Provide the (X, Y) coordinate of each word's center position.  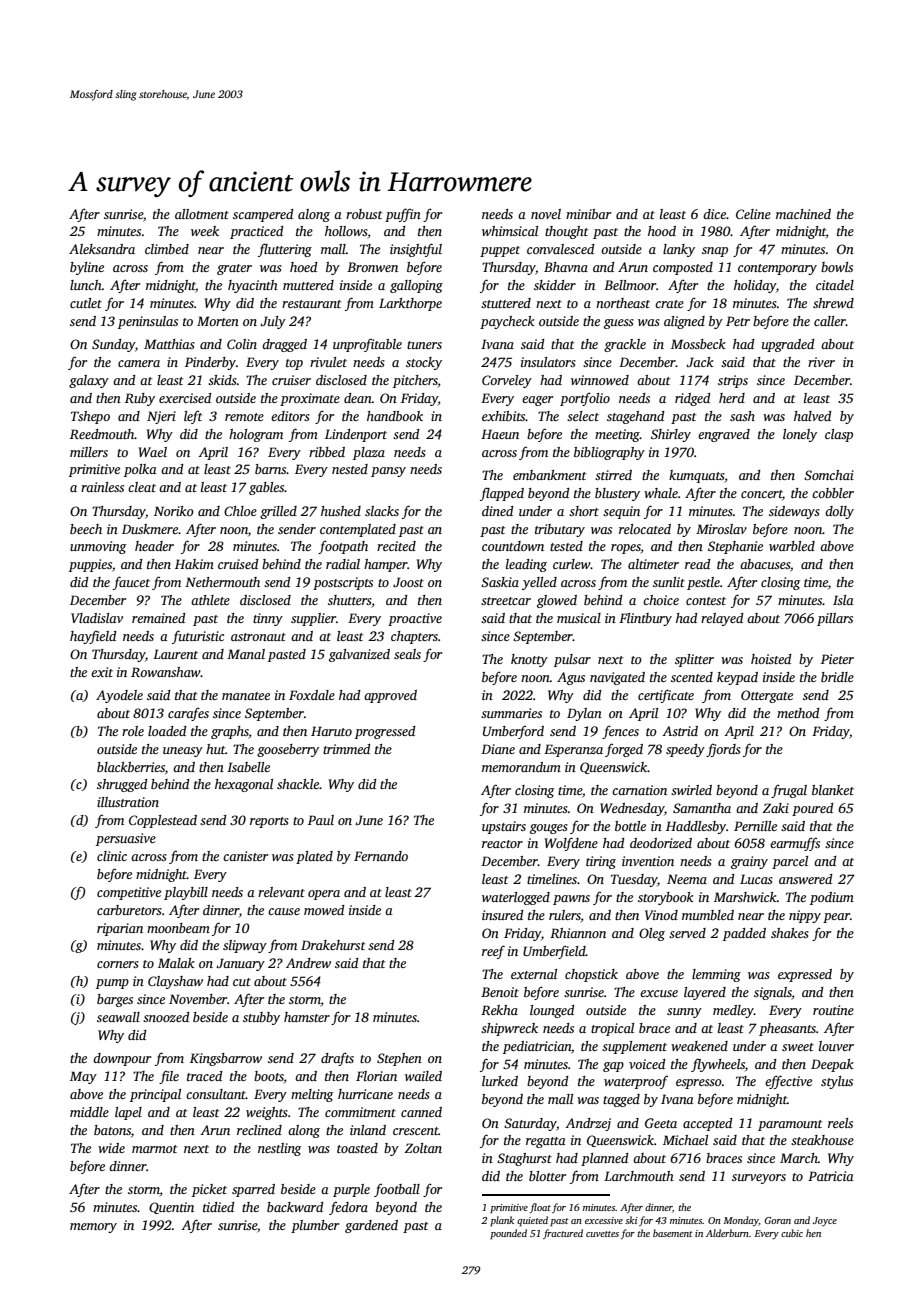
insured (503, 915)
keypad (737, 678)
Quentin (171, 1208)
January (240, 964)
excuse (659, 993)
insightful (416, 250)
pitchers (415, 381)
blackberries (131, 767)
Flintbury (645, 619)
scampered (263, 215)
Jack (700, 362)
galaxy (89, 381)
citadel (835, 285)
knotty (529, 660)
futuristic (198, 637)
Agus (571, 678)
